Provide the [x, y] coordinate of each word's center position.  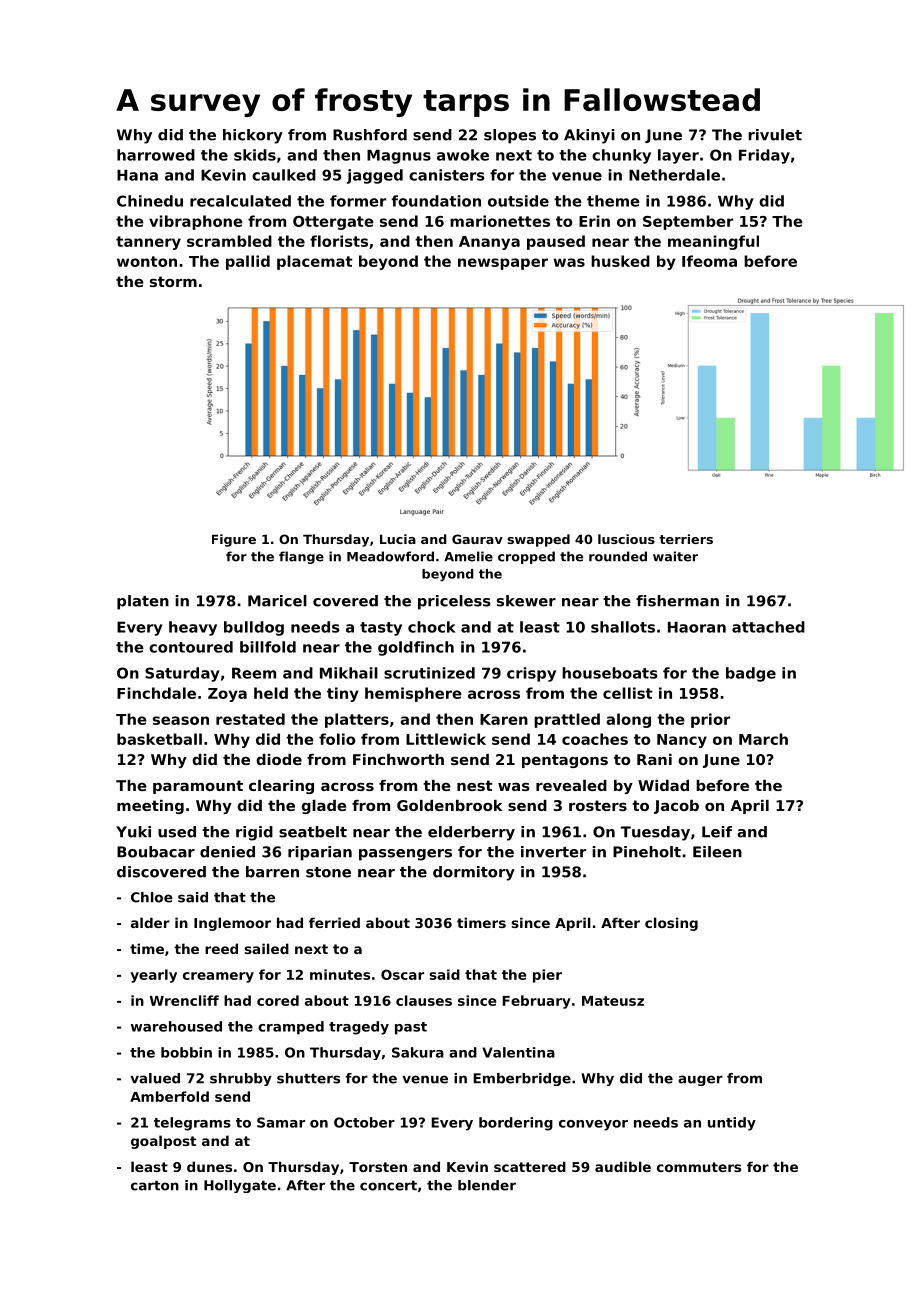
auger [700, 1080]
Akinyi [589, 136]
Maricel [277, 601]
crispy [531, 674]
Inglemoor [232, 924]
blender [487, 1185]
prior [710, 720]
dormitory [474, 873]
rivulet [775, 135]
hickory [253, 136]
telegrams [192, 1124]
